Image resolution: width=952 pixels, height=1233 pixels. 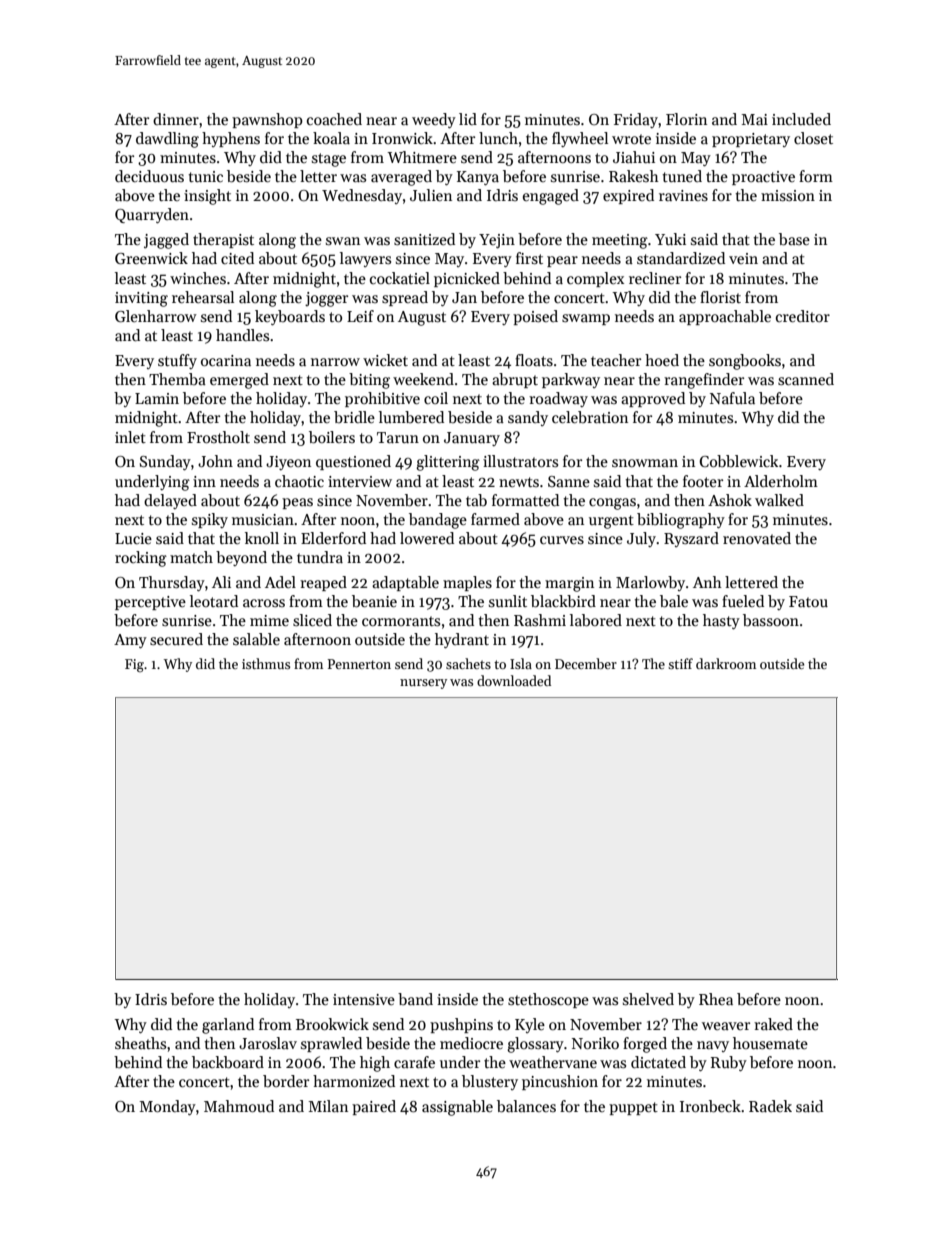 What do you see at coordinates (140, 1043) in the image?
I see `sheaths` at bounding box center [140, 1043].
